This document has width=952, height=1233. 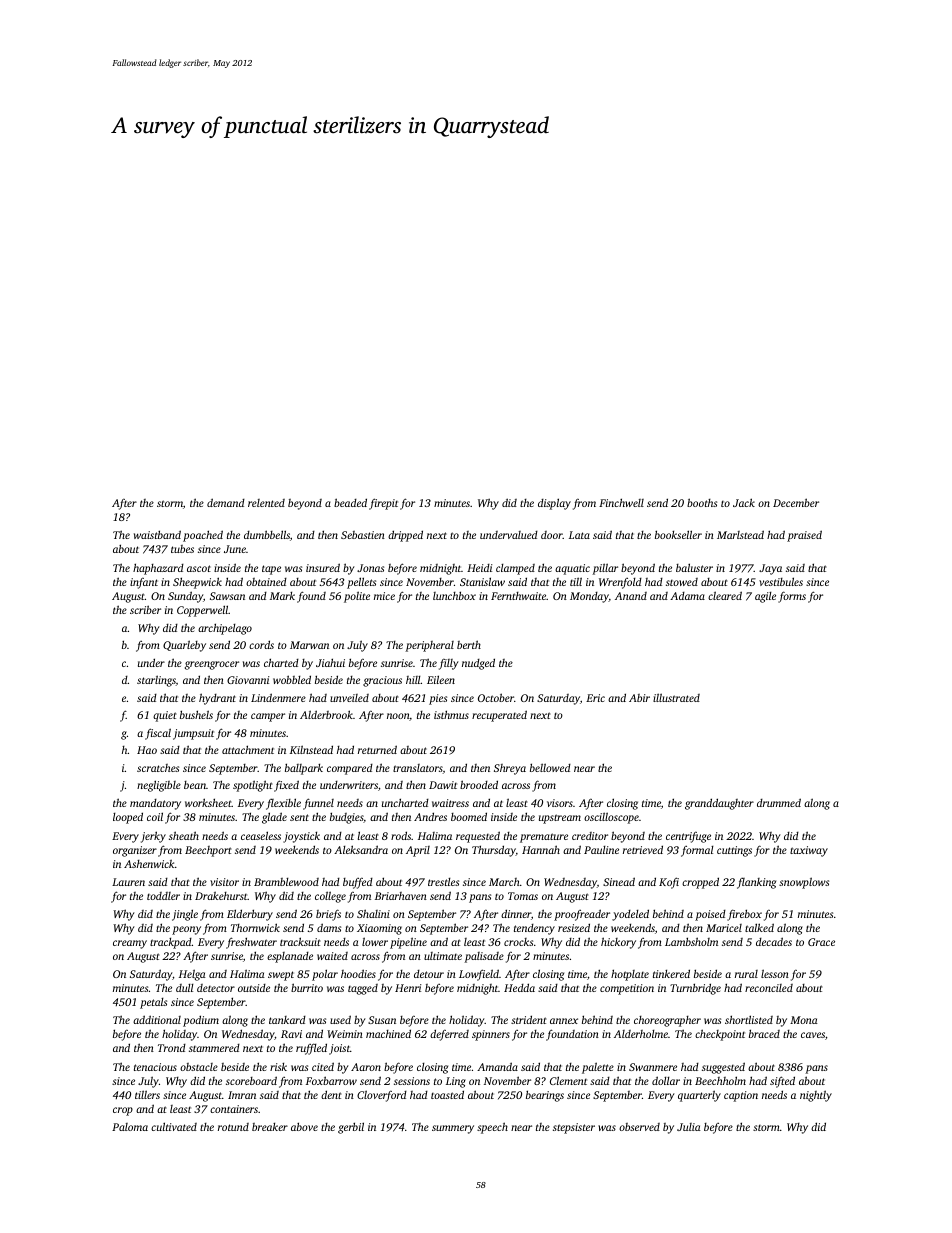 I want to click on Eric, so click(x=595, y=698).
